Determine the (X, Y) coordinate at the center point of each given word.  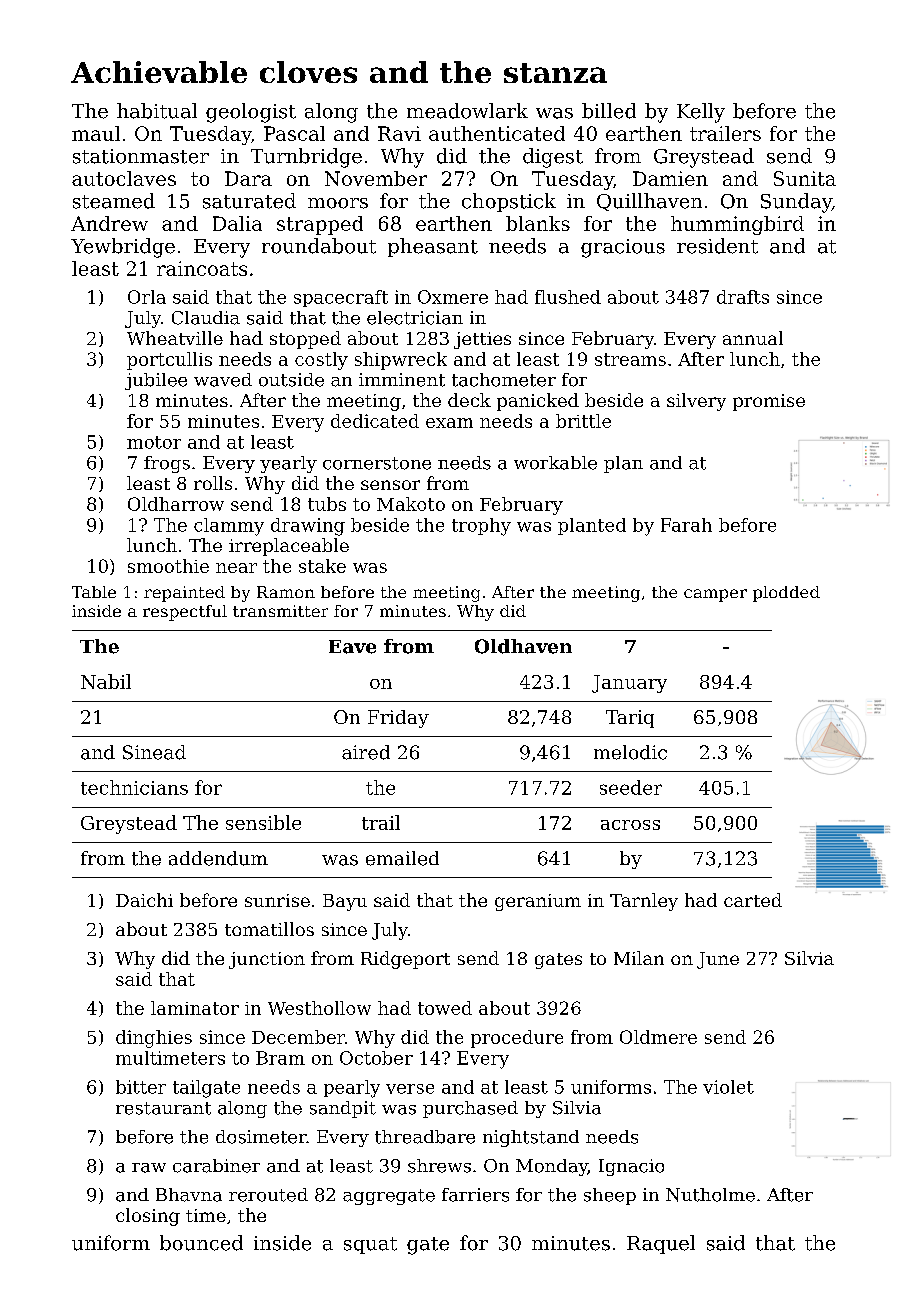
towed (445, 1008)
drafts (743, 297)
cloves (308, 72)
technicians (134, 787)
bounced (201, 1243)
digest (553, 158)
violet (728, 1087)
